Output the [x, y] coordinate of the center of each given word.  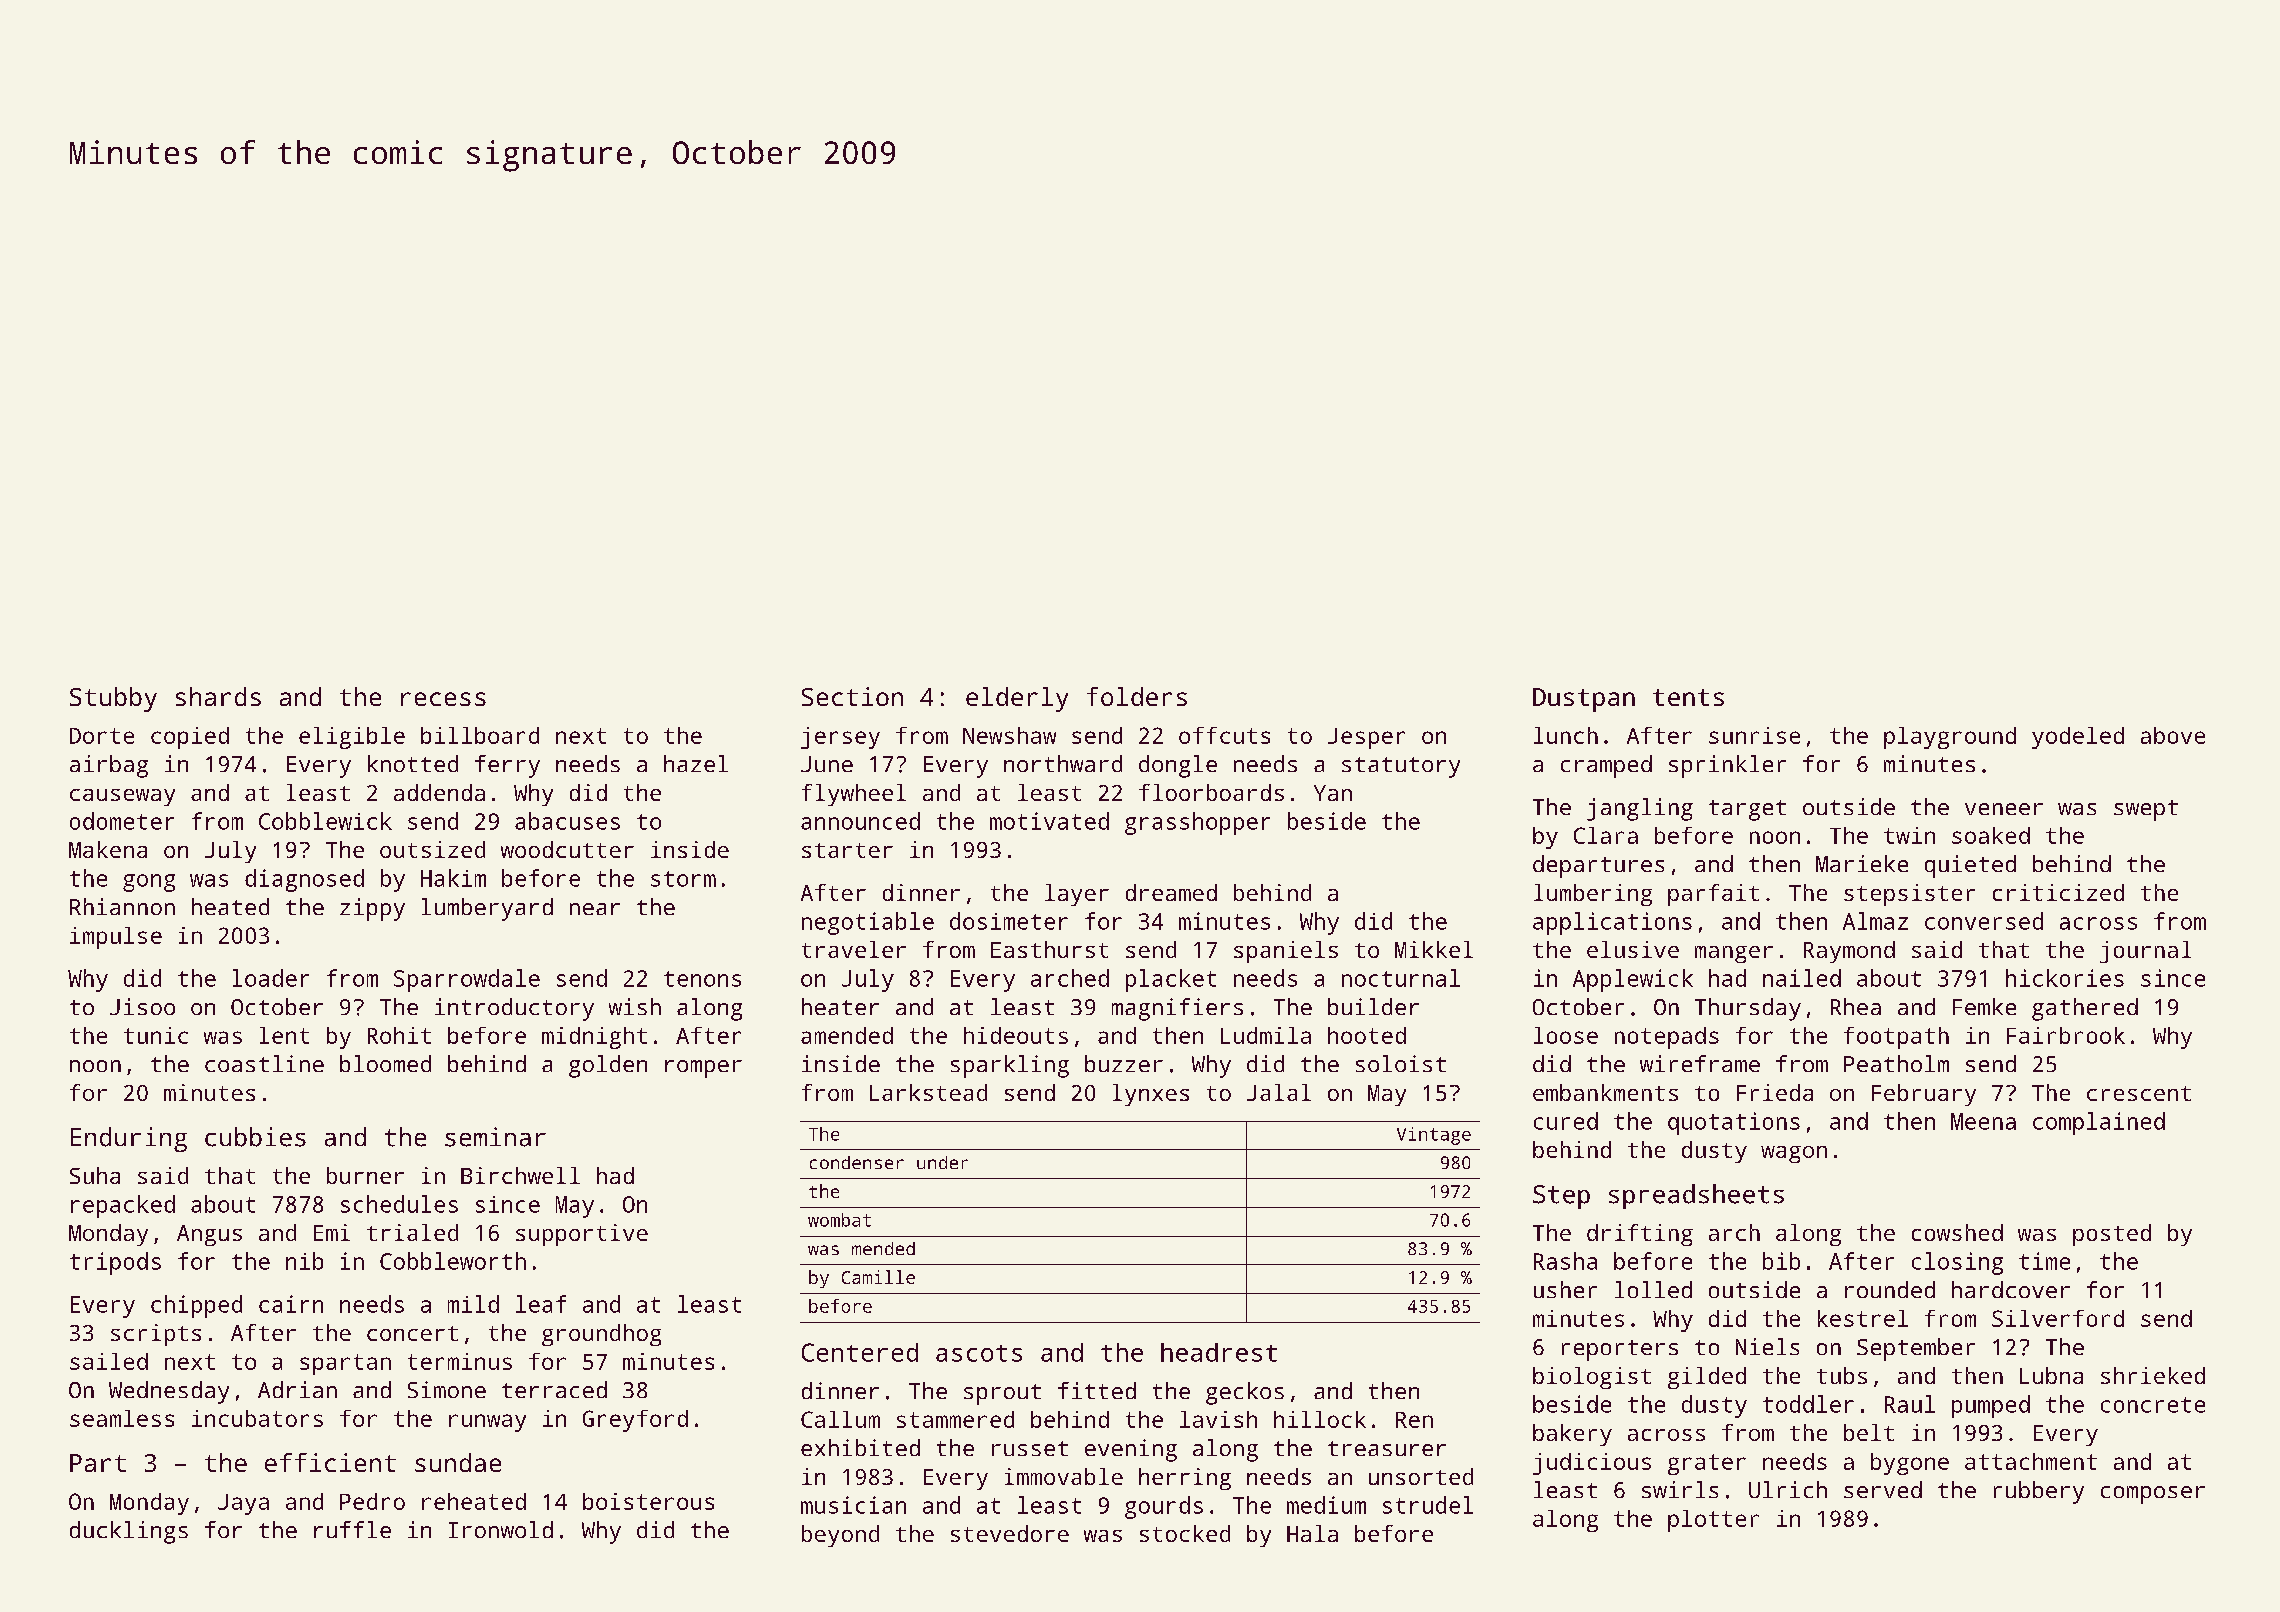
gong [149, 883]
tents [1688, 697]
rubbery [2039, 1492]
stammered [955, 1419]
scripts [156, 1335]
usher [1565, 1289]
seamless [122, 1418]
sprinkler [1727, 766]
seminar [495, 1137]
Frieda [1775, 1092]
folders [1137, 696]
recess [443, 699]
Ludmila [1266, 1035]
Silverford [2058, 1318]
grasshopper [1197, 823]
